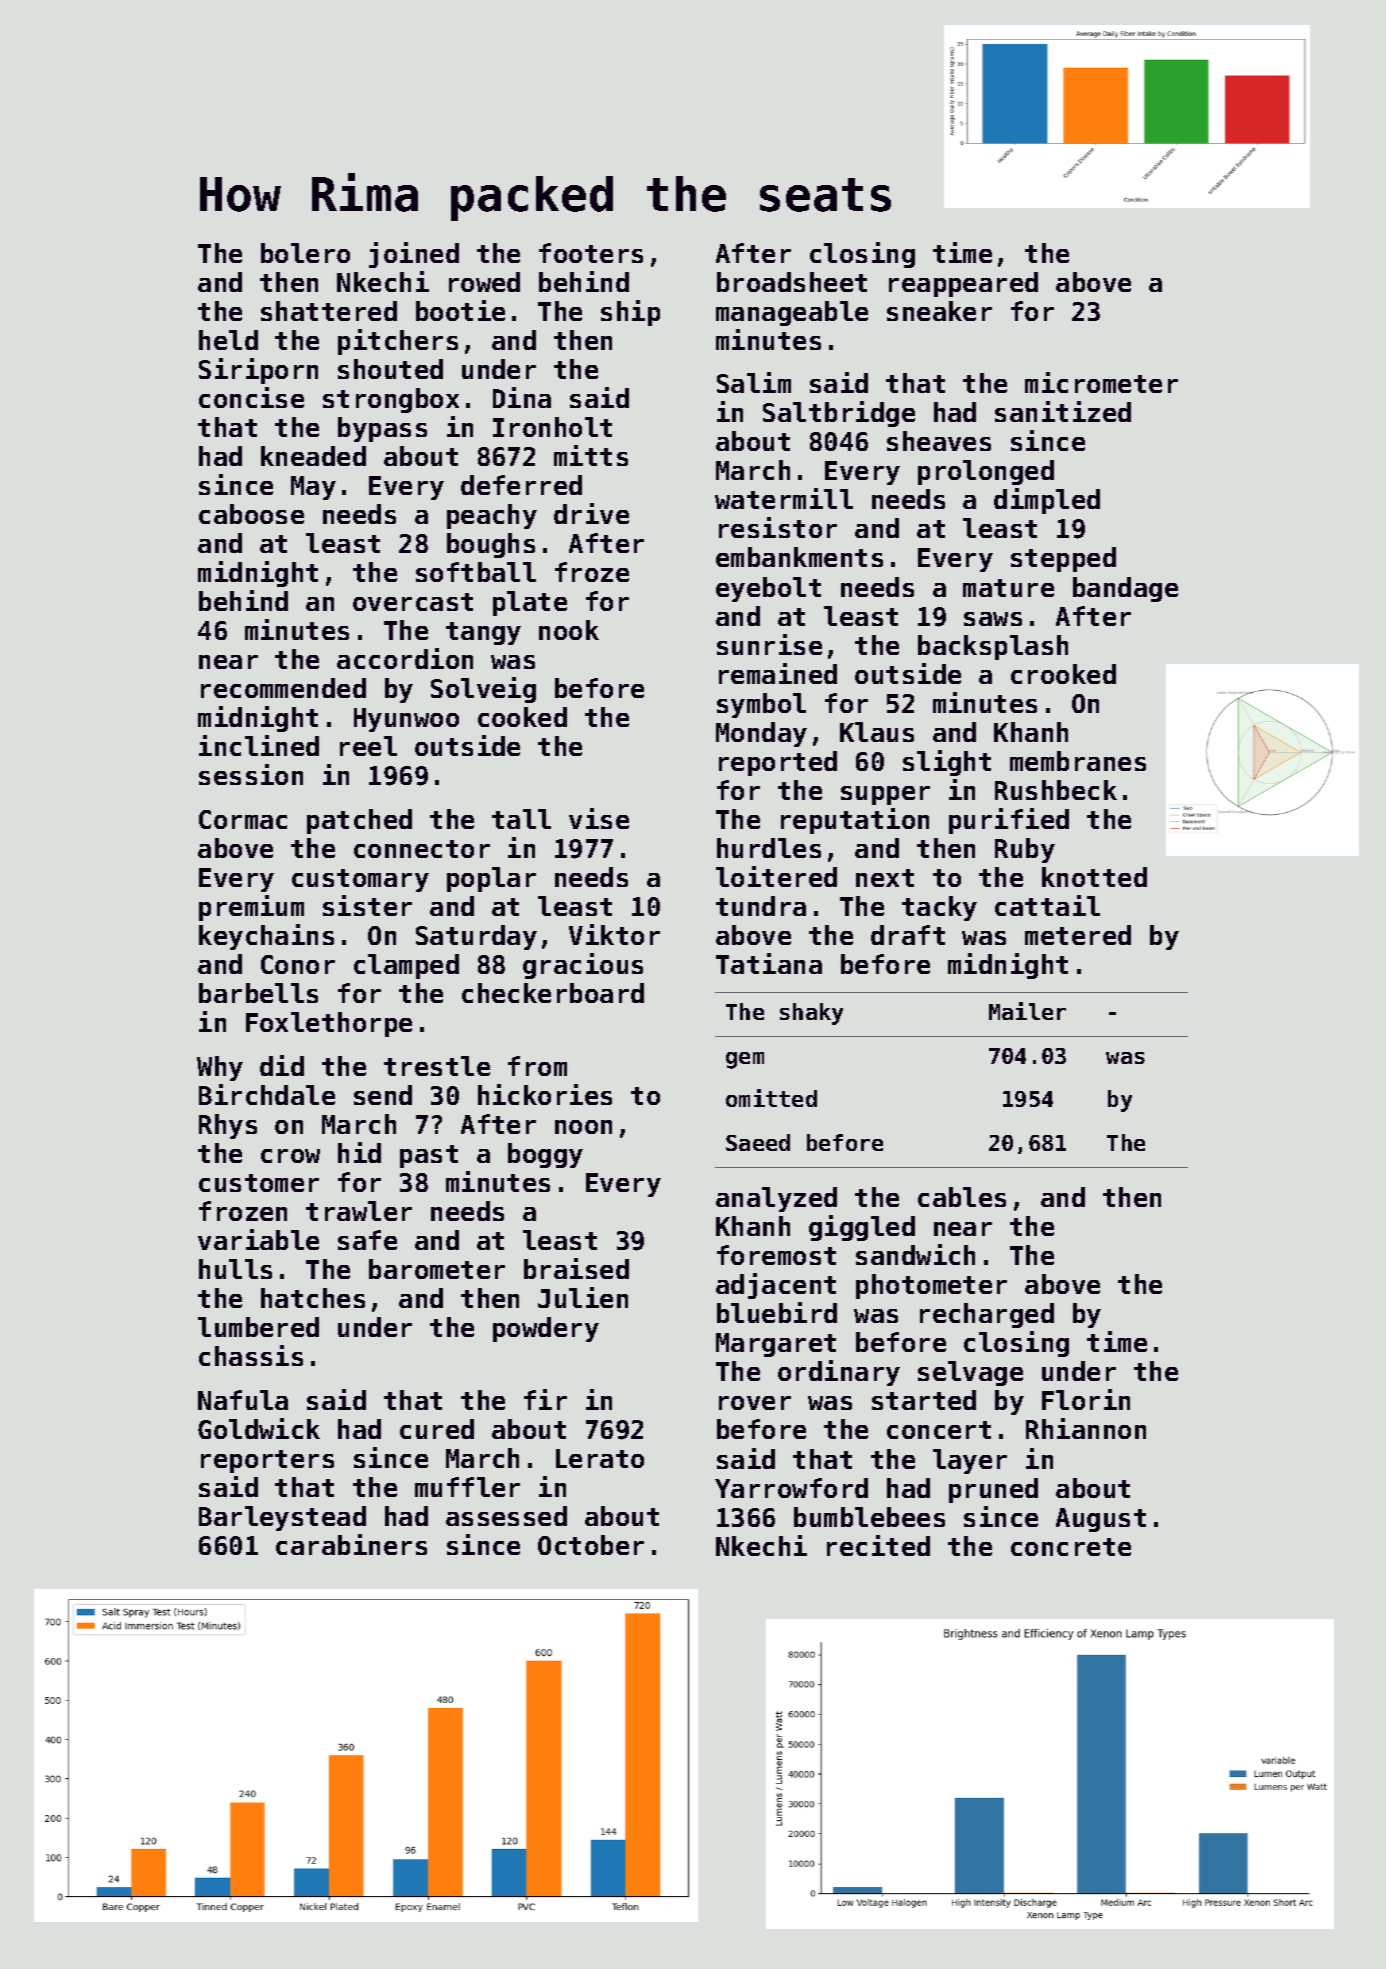  I want to click on Barleystead, so click(282, 1518).
